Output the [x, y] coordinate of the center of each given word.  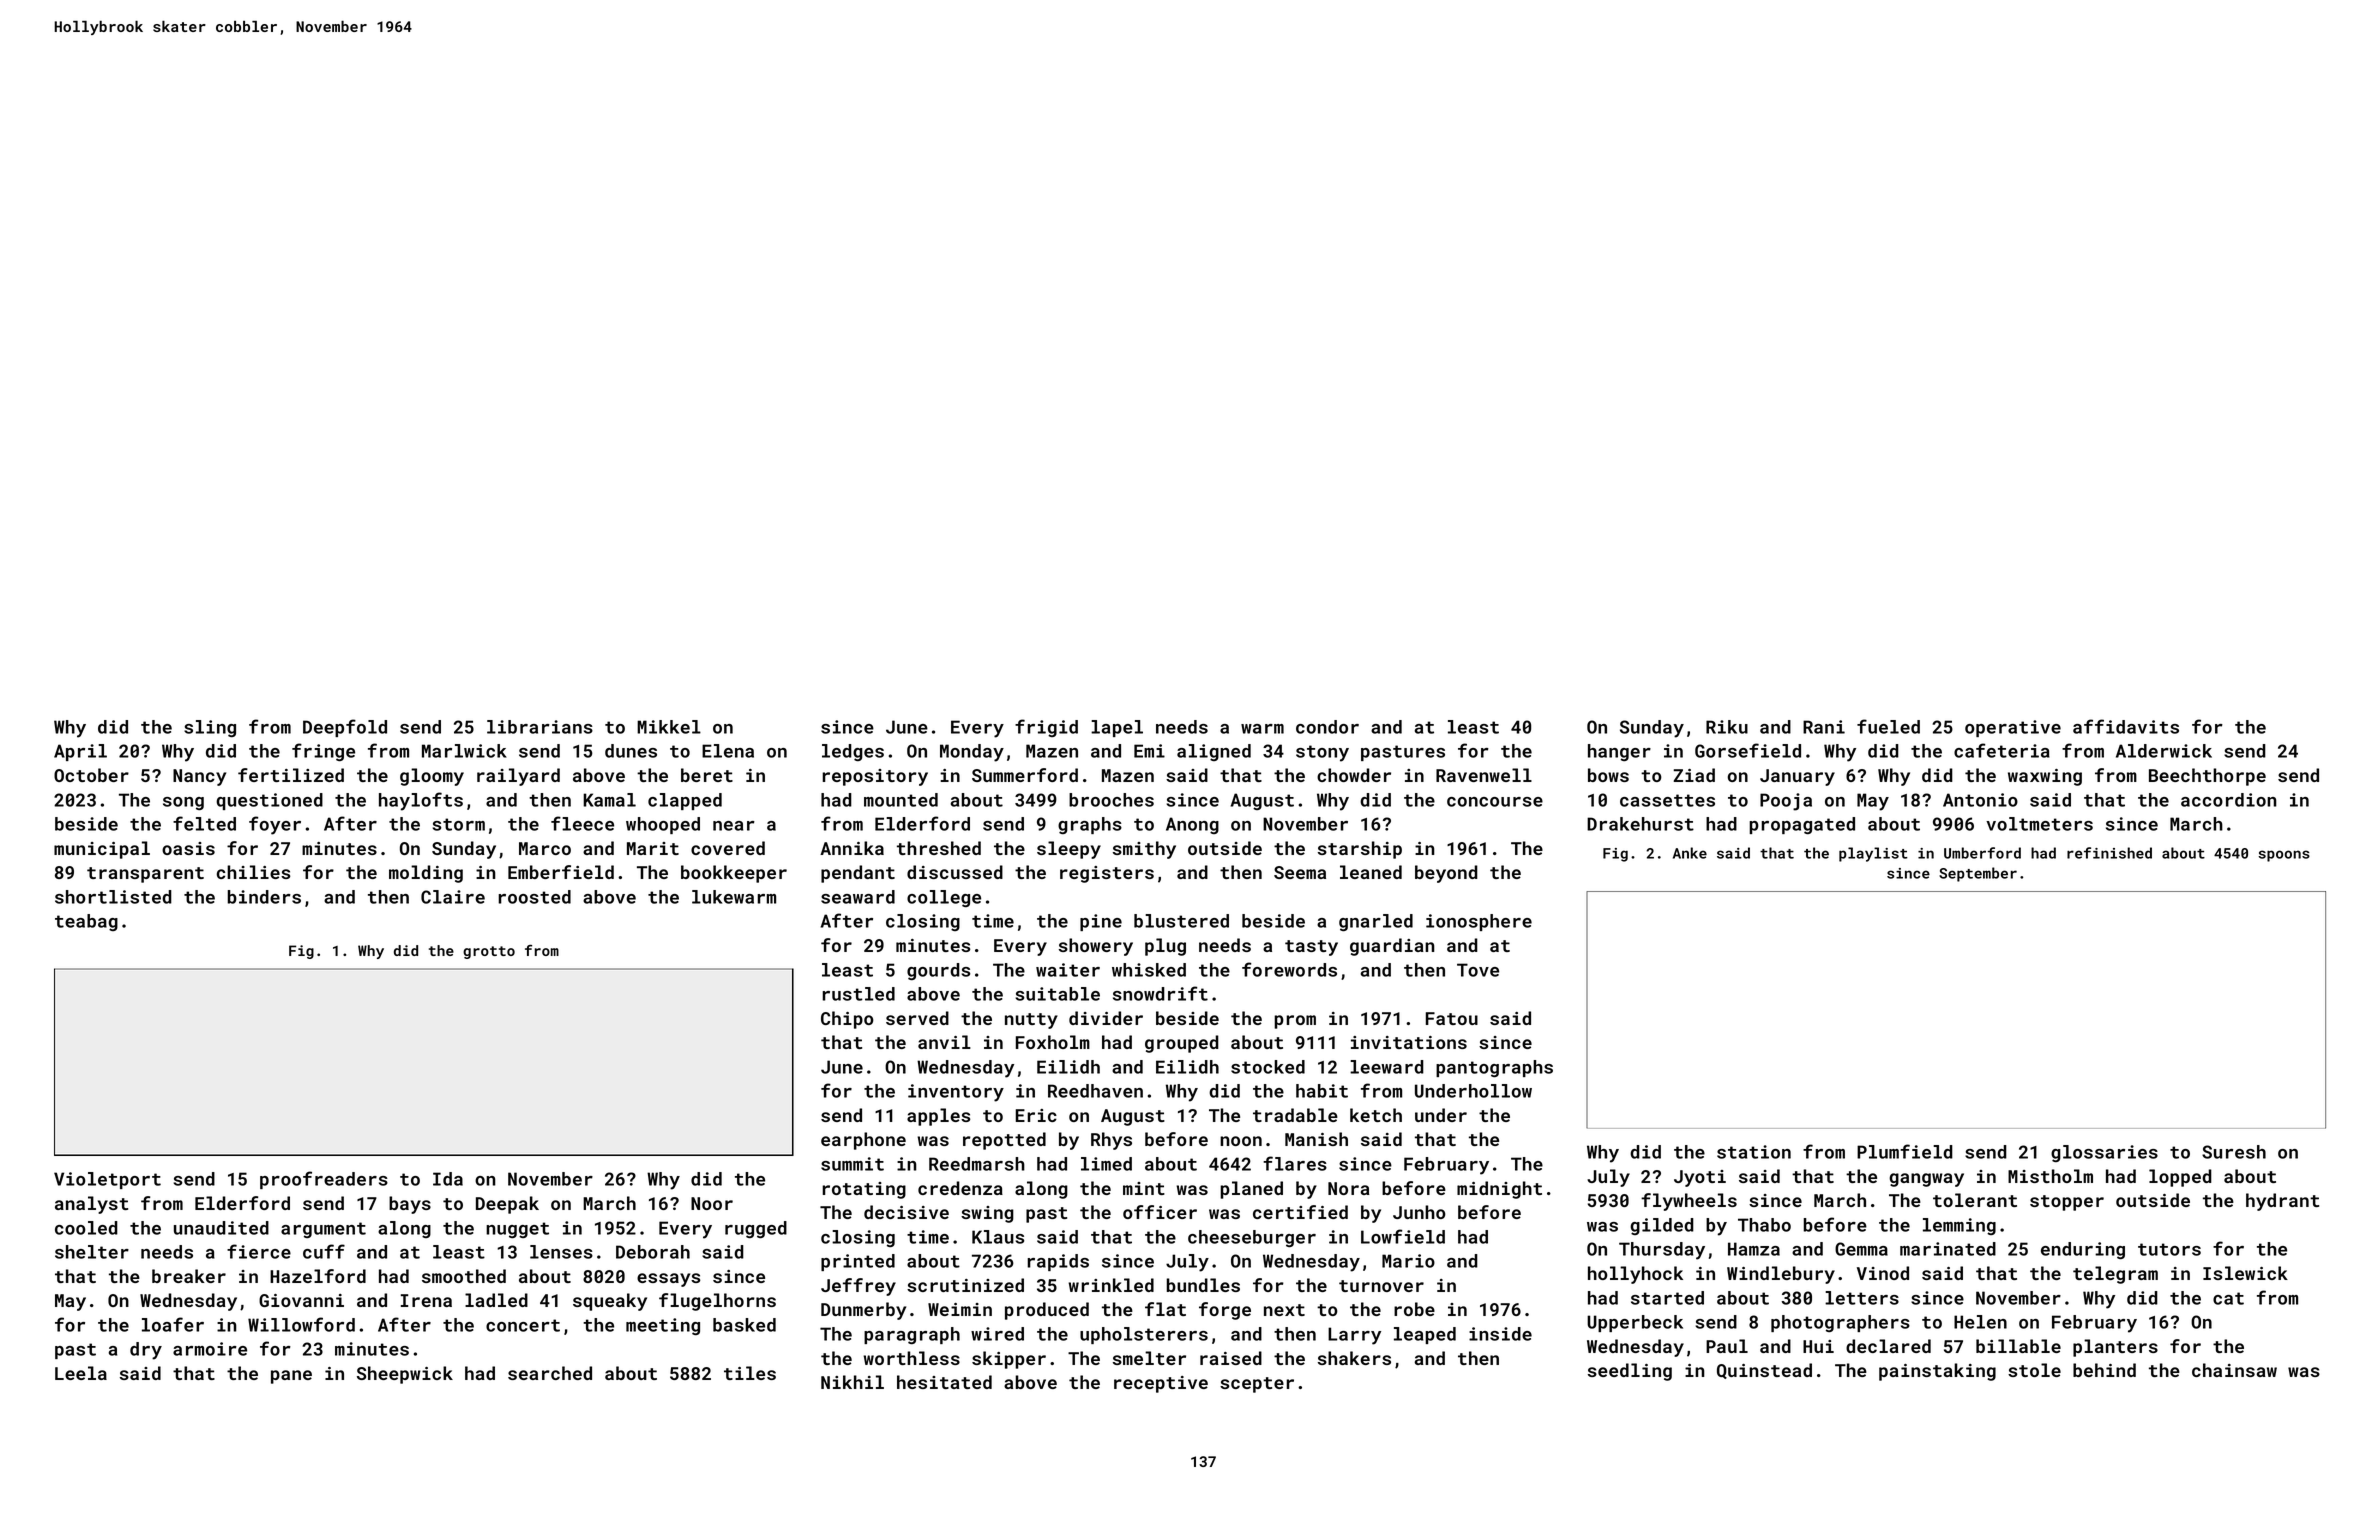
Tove [1478, 970]
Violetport [107, 1180]
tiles [750, 1373]
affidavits [2126, 726]
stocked [1268, 1067]
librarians [540, 727]
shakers [1354, 1358]
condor [1327, 727]
